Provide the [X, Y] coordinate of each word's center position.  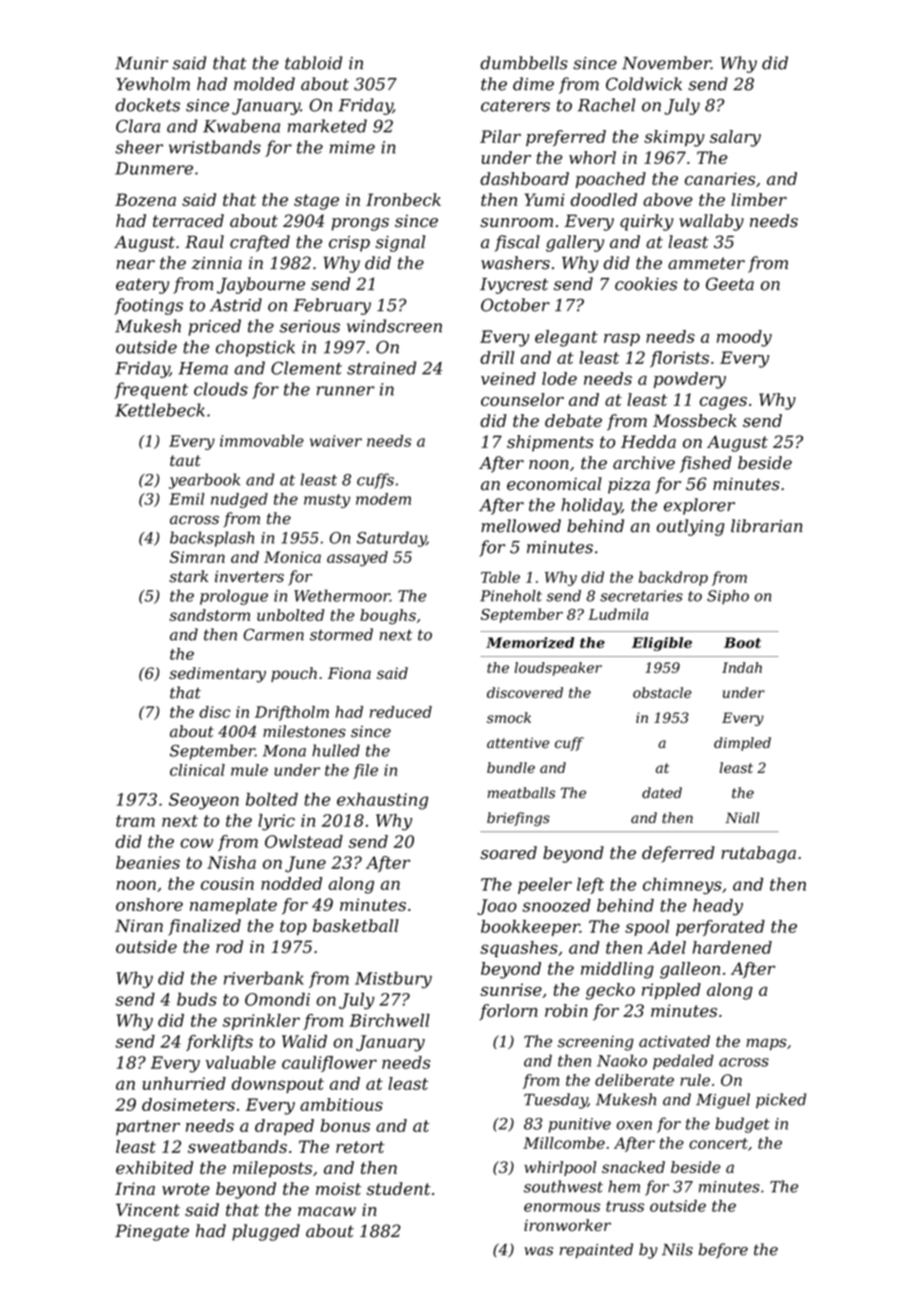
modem [383, 499]
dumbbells [524, 63]
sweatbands [237, 1146]
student [398, 1188]
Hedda [648, 441]
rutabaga [758, 854]
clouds [221, 389]
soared [508, 853]
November [666, 63]
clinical [197, 770]
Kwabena [241, 126]
